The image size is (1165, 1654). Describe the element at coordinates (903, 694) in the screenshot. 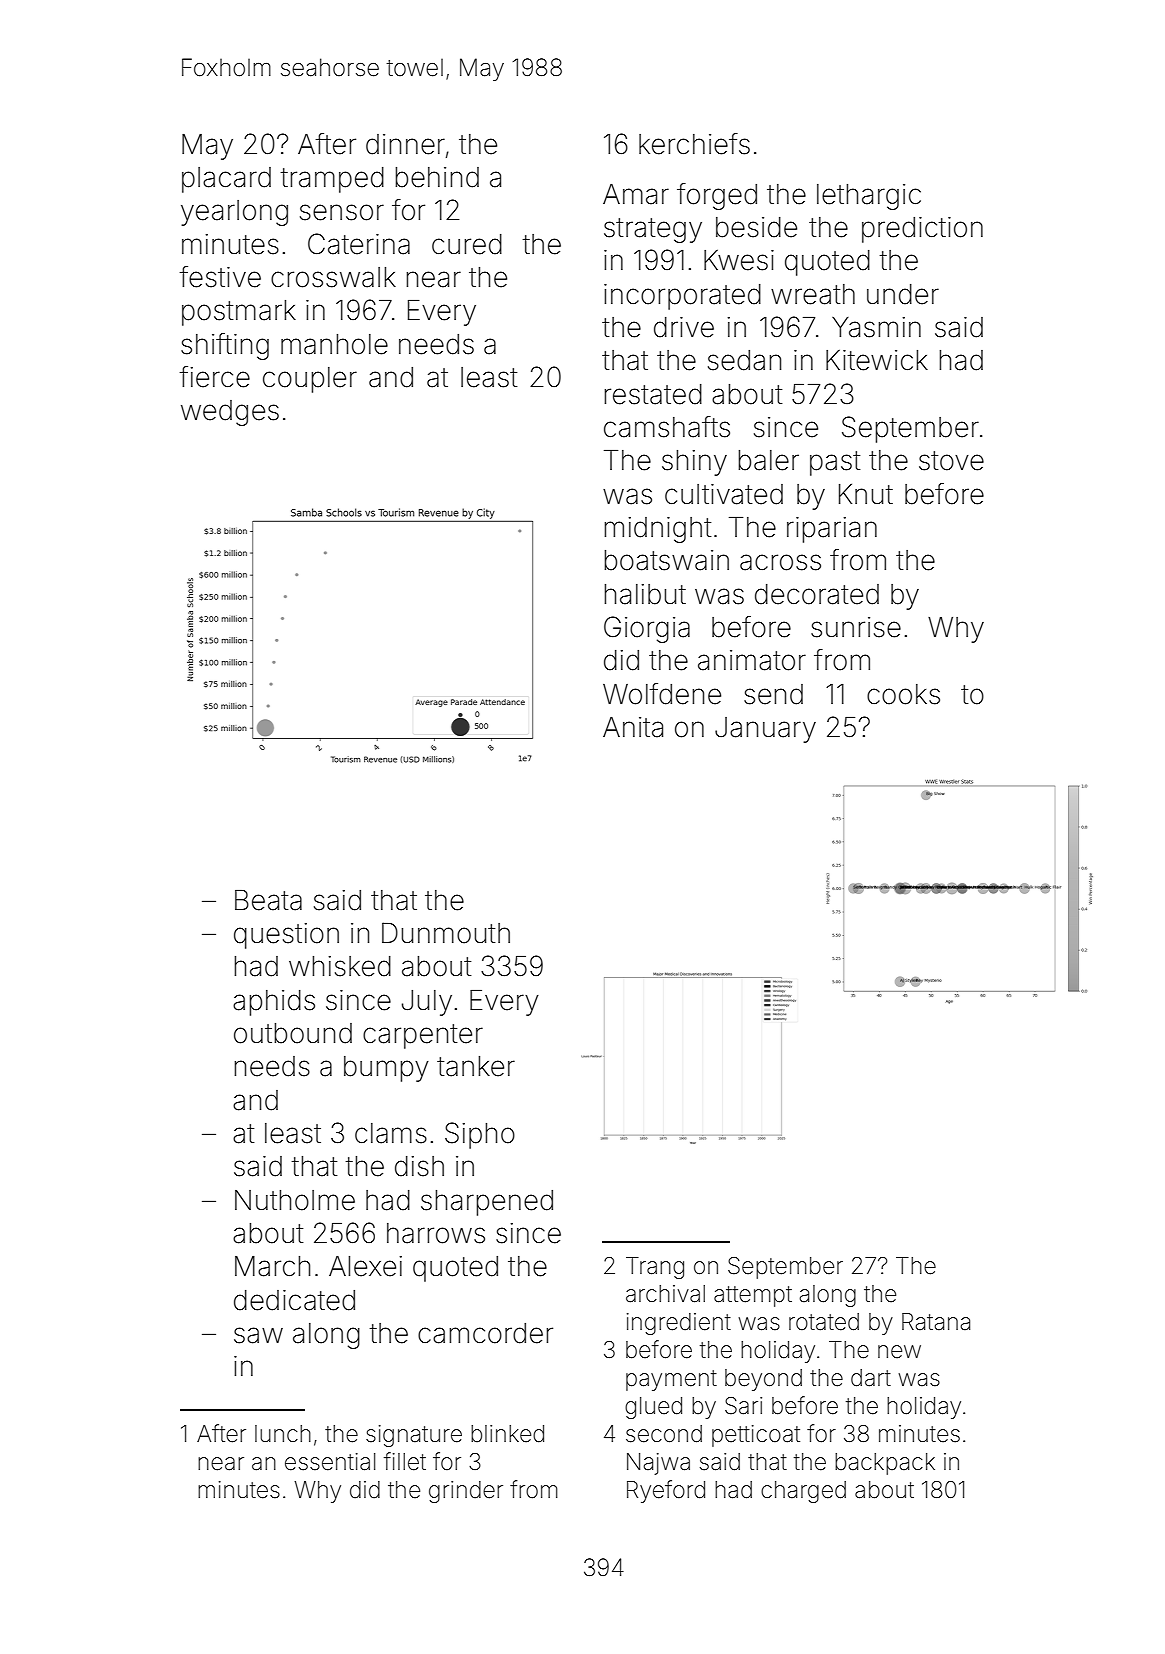

I see `cooks` at that location.
